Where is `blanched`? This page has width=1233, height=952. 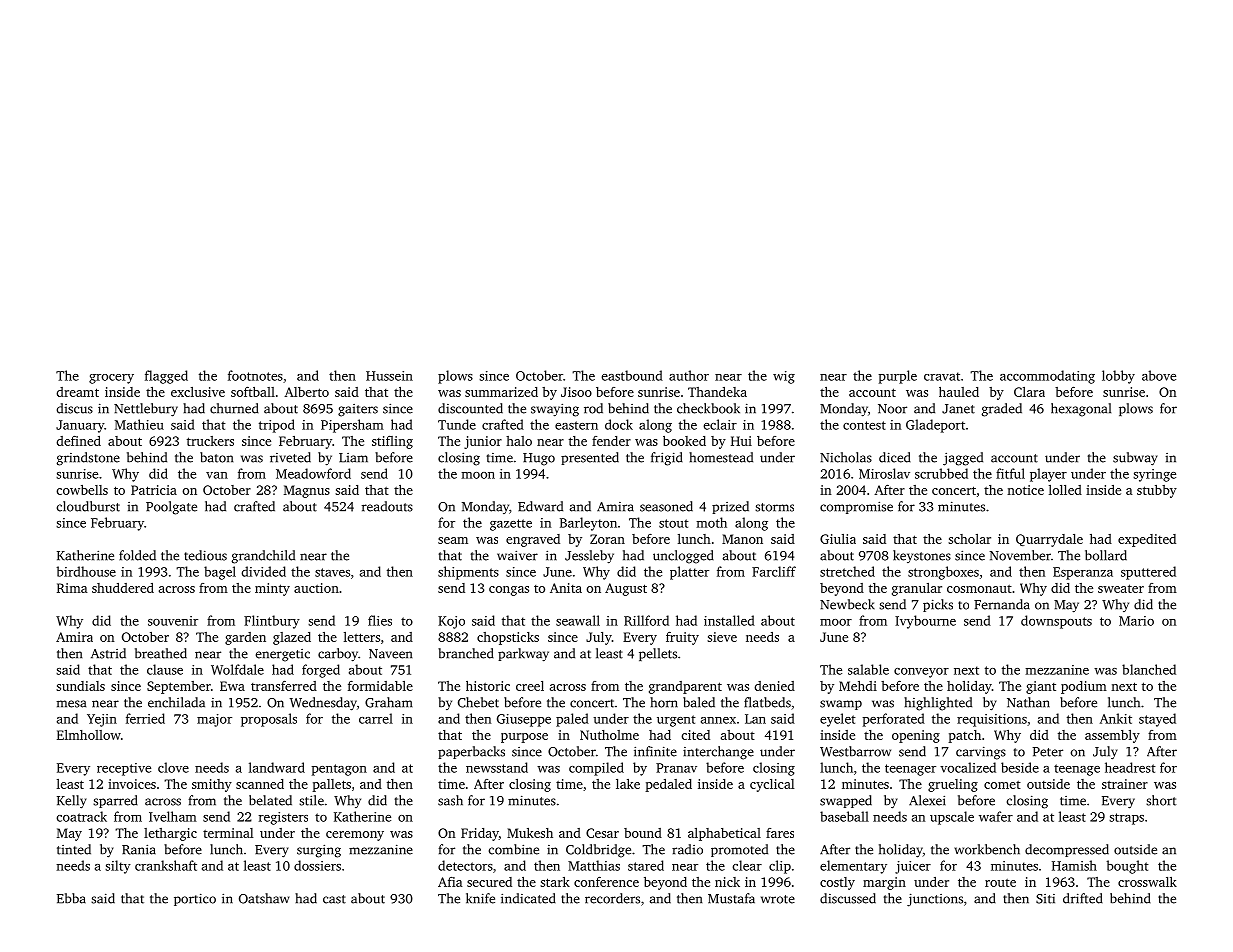
blanched is located at coordinates (1149, 669).
